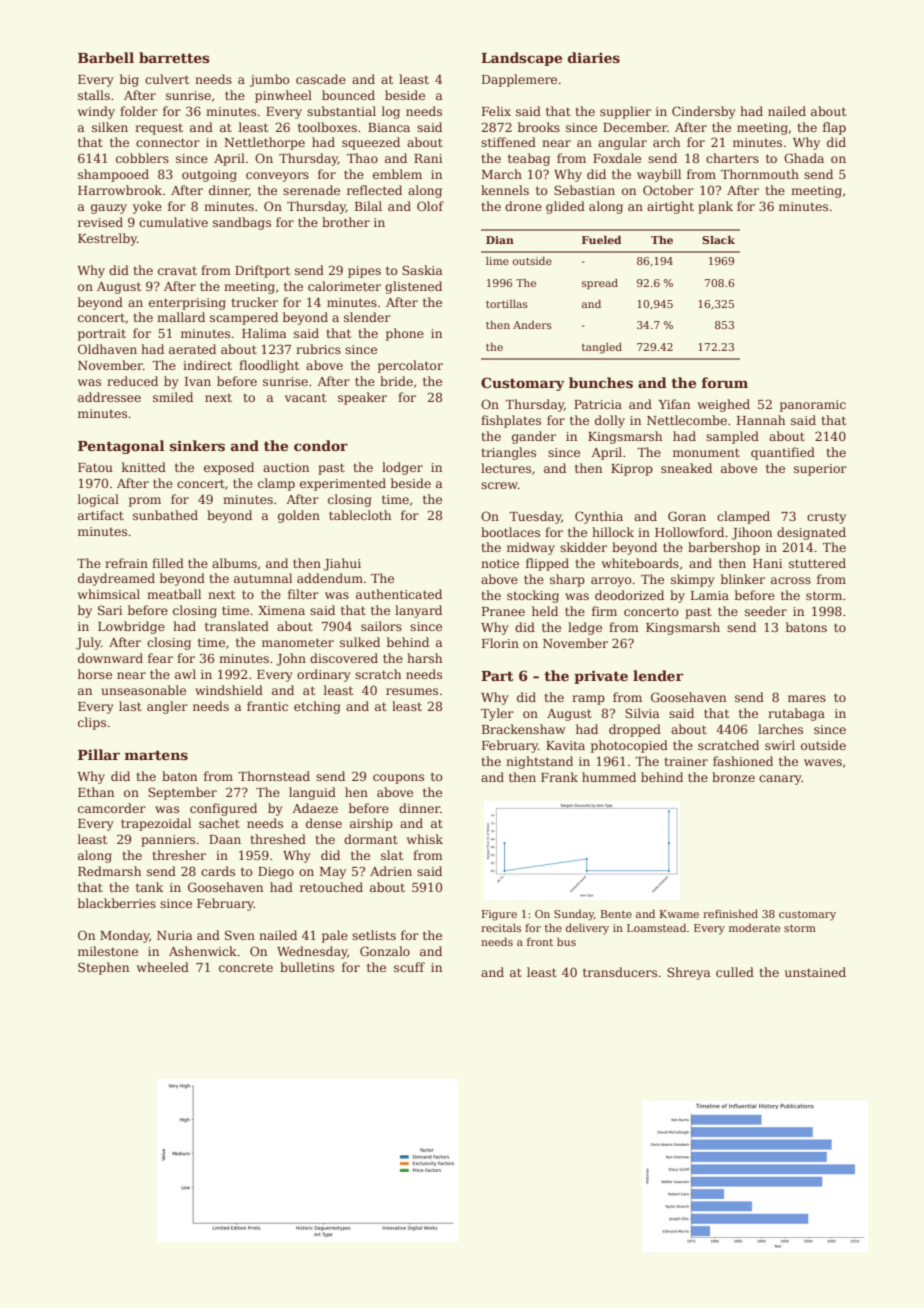 The height and width of the document is (1308, 924). What do you see at coordinates (704, 112) in the document?
I see `Cindersby` at bounding box center [704, 112].
